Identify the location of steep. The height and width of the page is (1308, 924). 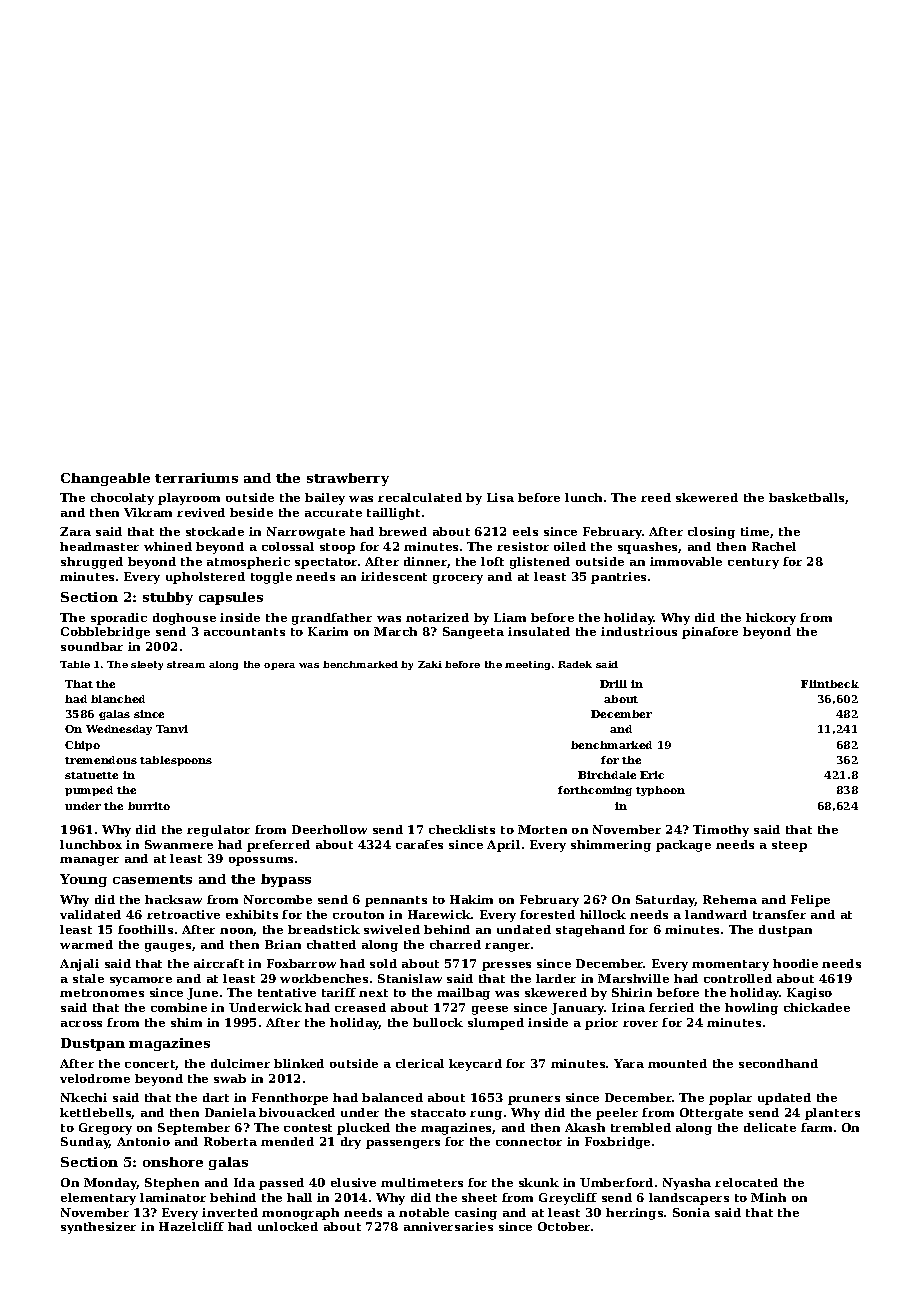
(789, 846).
